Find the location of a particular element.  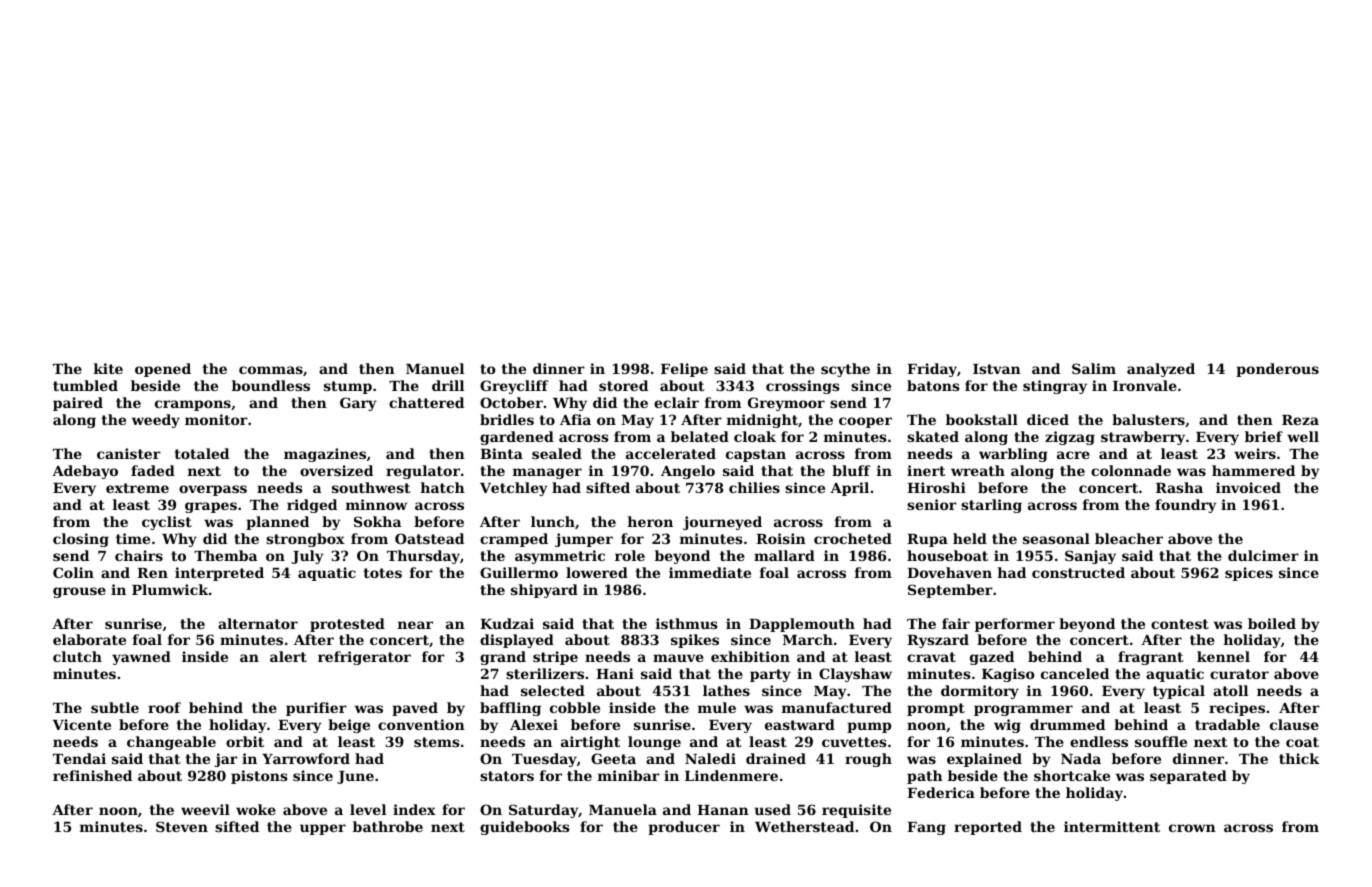

oversized is located at coordinates (336, 470).
